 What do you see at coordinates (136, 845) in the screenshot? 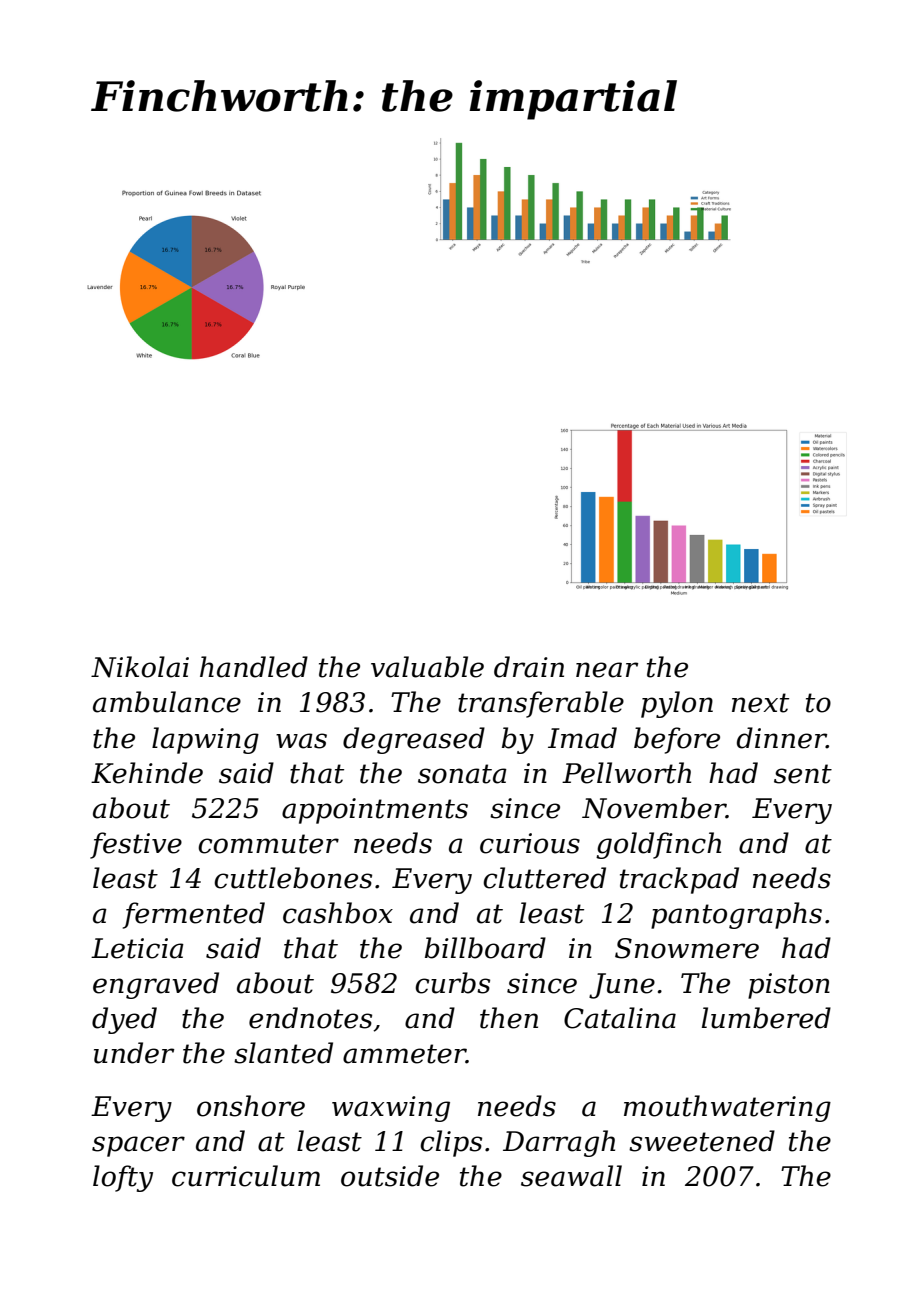
I see `festive` at bounding box center [136, 845].
